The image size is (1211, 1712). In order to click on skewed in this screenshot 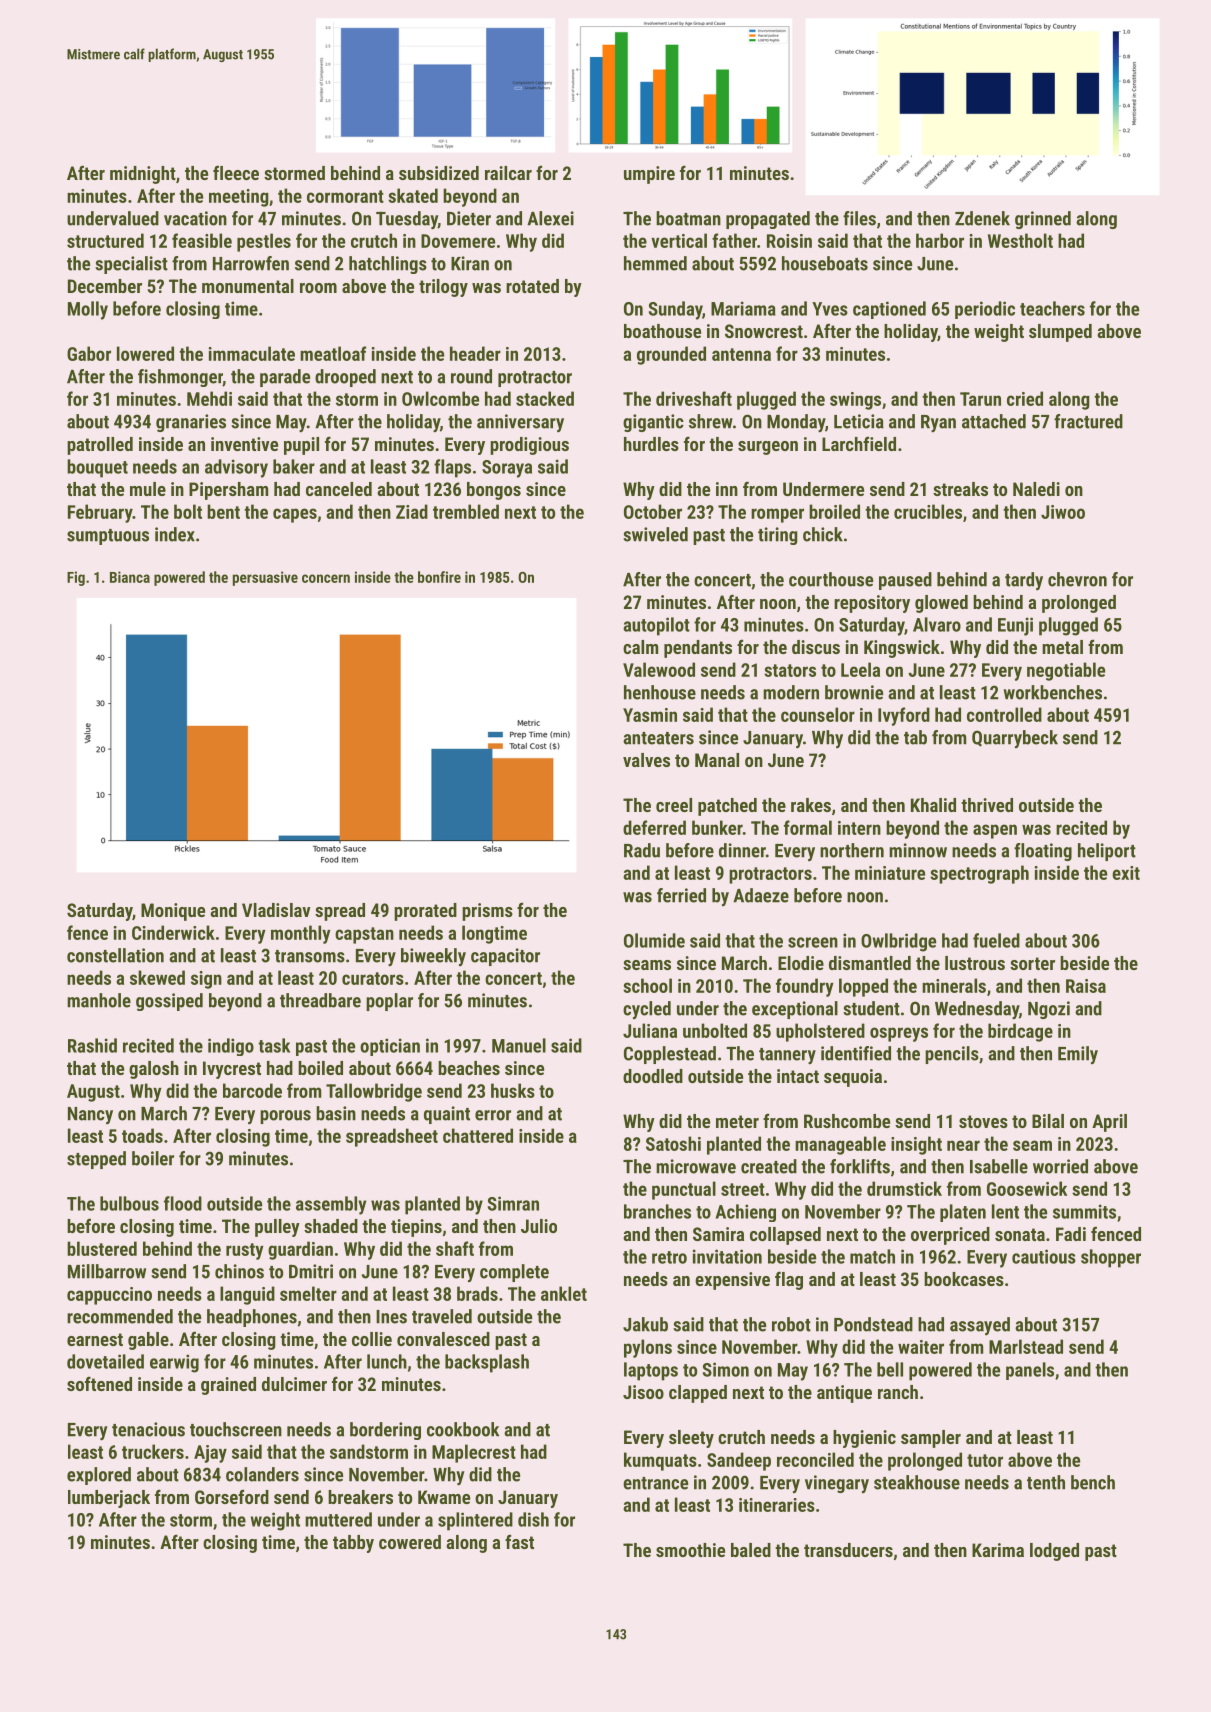, I will do `click(157, 977)`.
